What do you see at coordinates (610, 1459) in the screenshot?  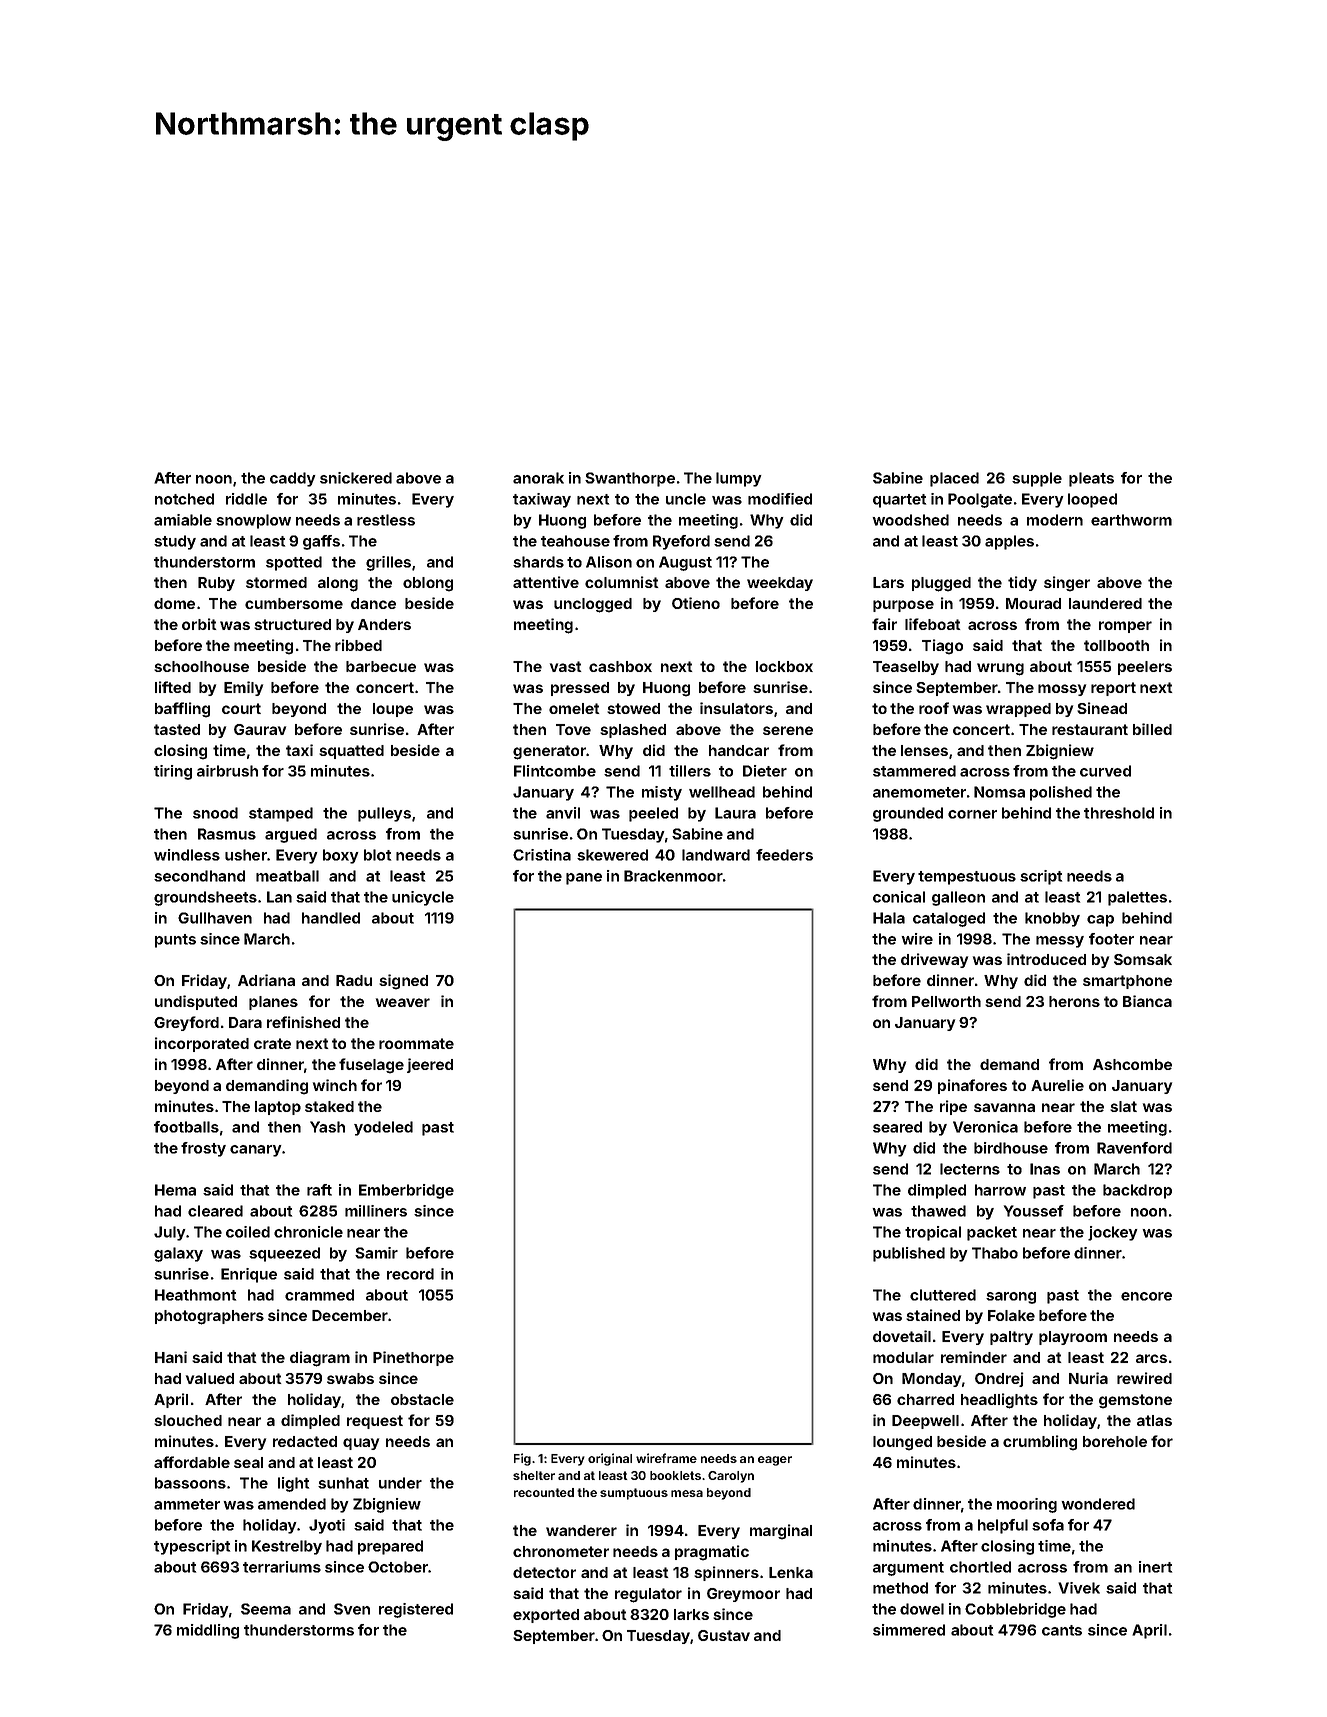 I see `original` at bounding box center [610, 1459].
